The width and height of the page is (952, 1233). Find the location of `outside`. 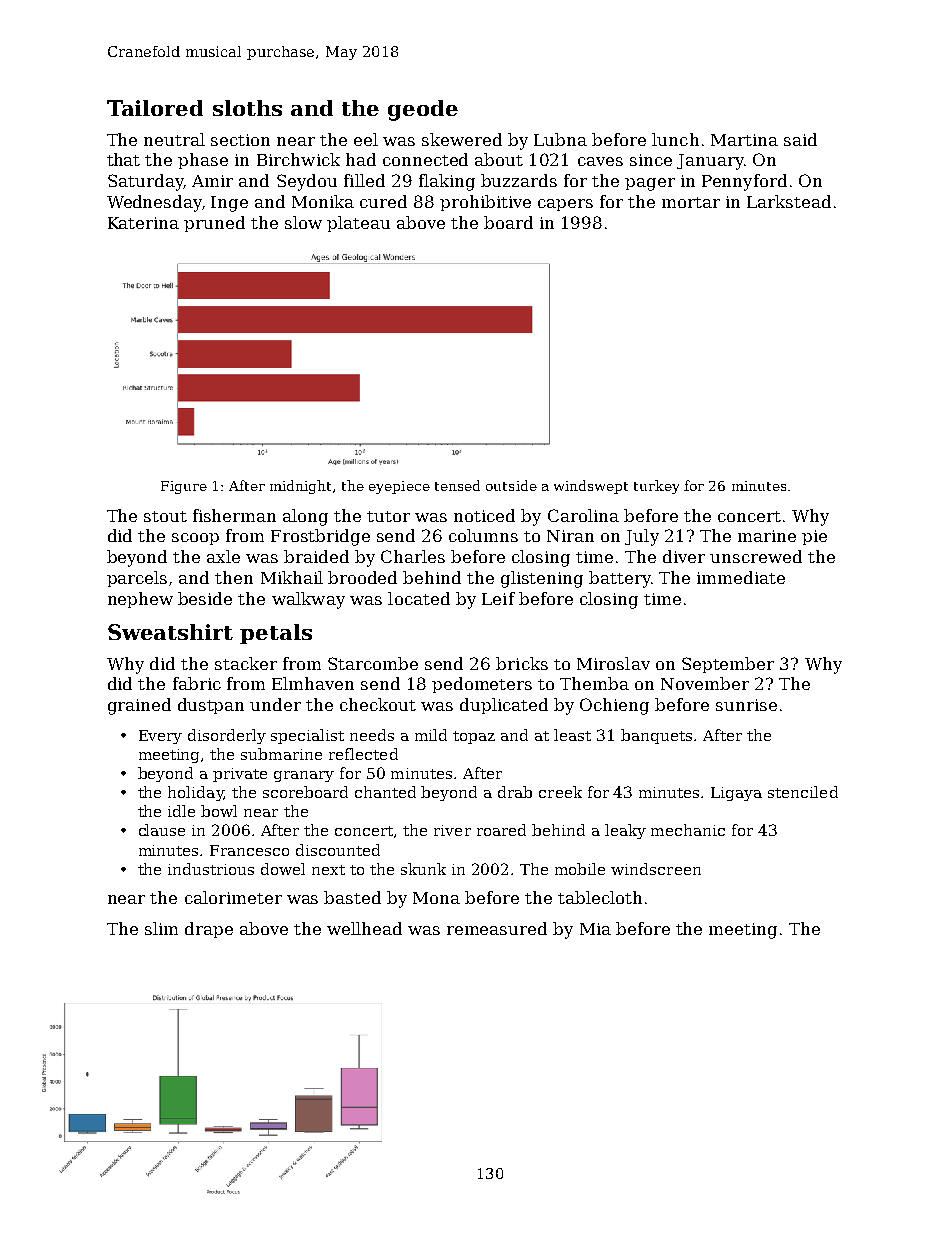

outside is located at coordinates (511, 485).
